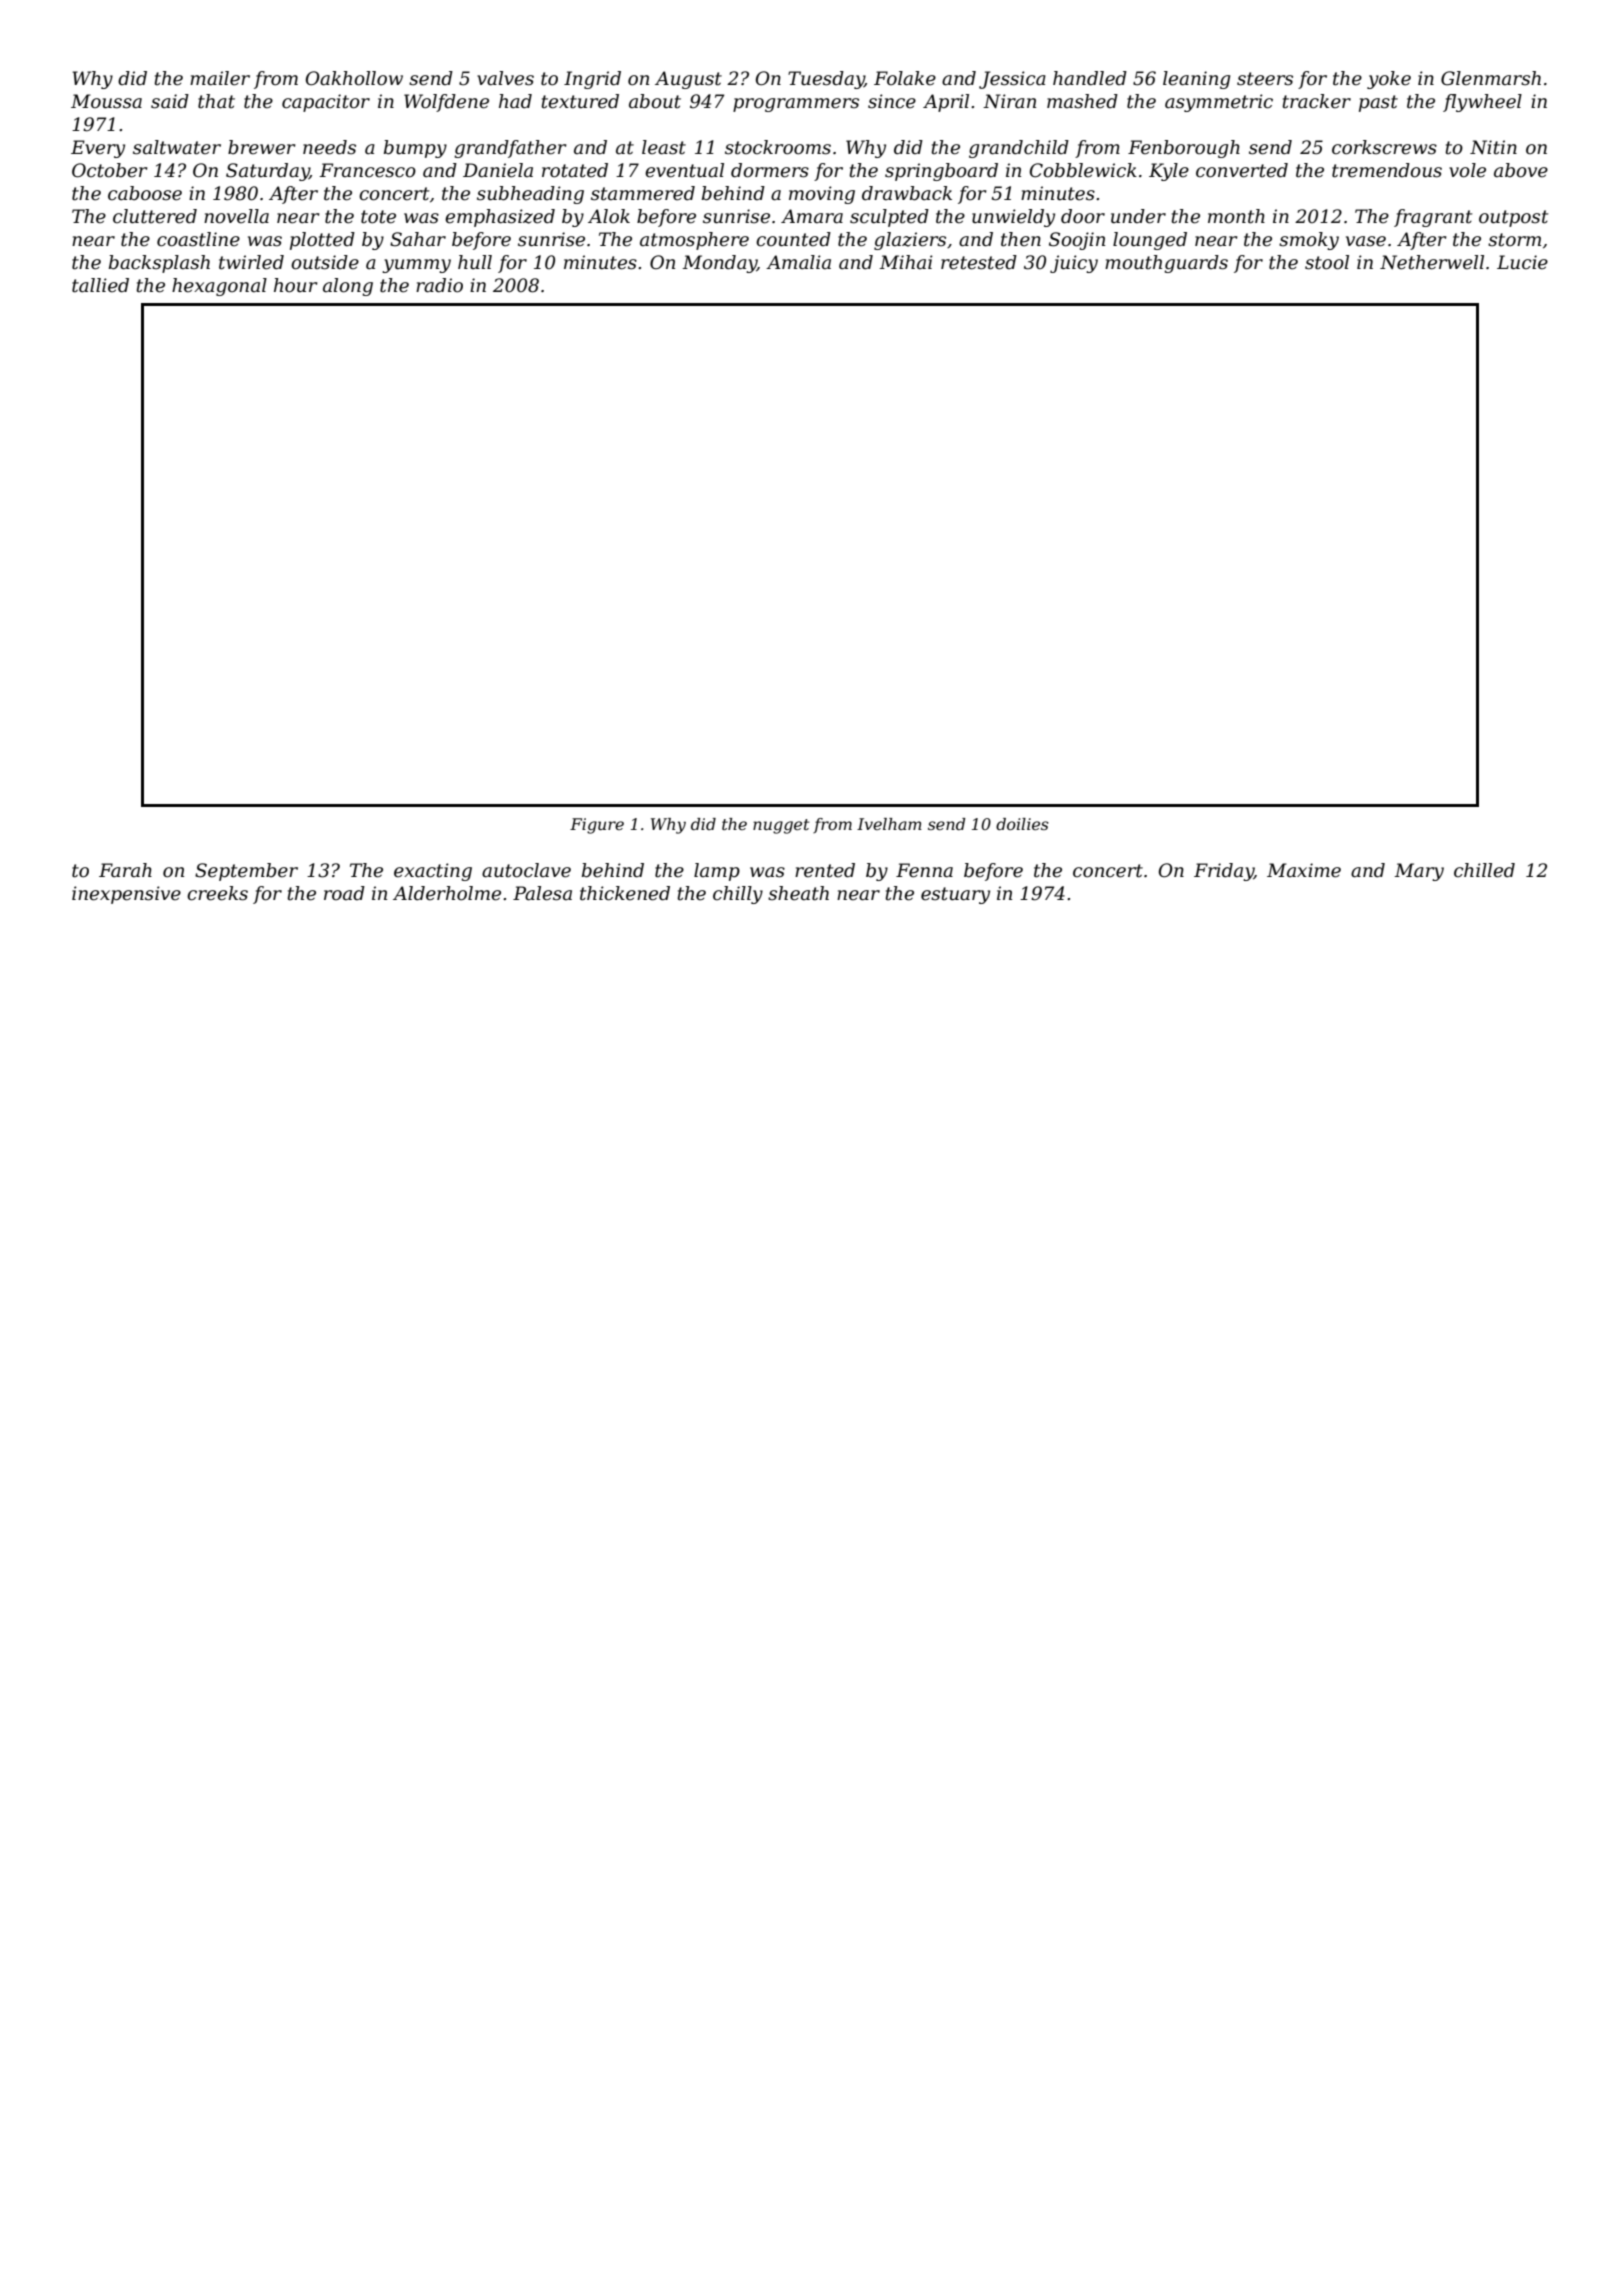 Image resolution: width=1620 pixels, height=2292 pixels. I want to click on Mary, so click(1419, 872).
